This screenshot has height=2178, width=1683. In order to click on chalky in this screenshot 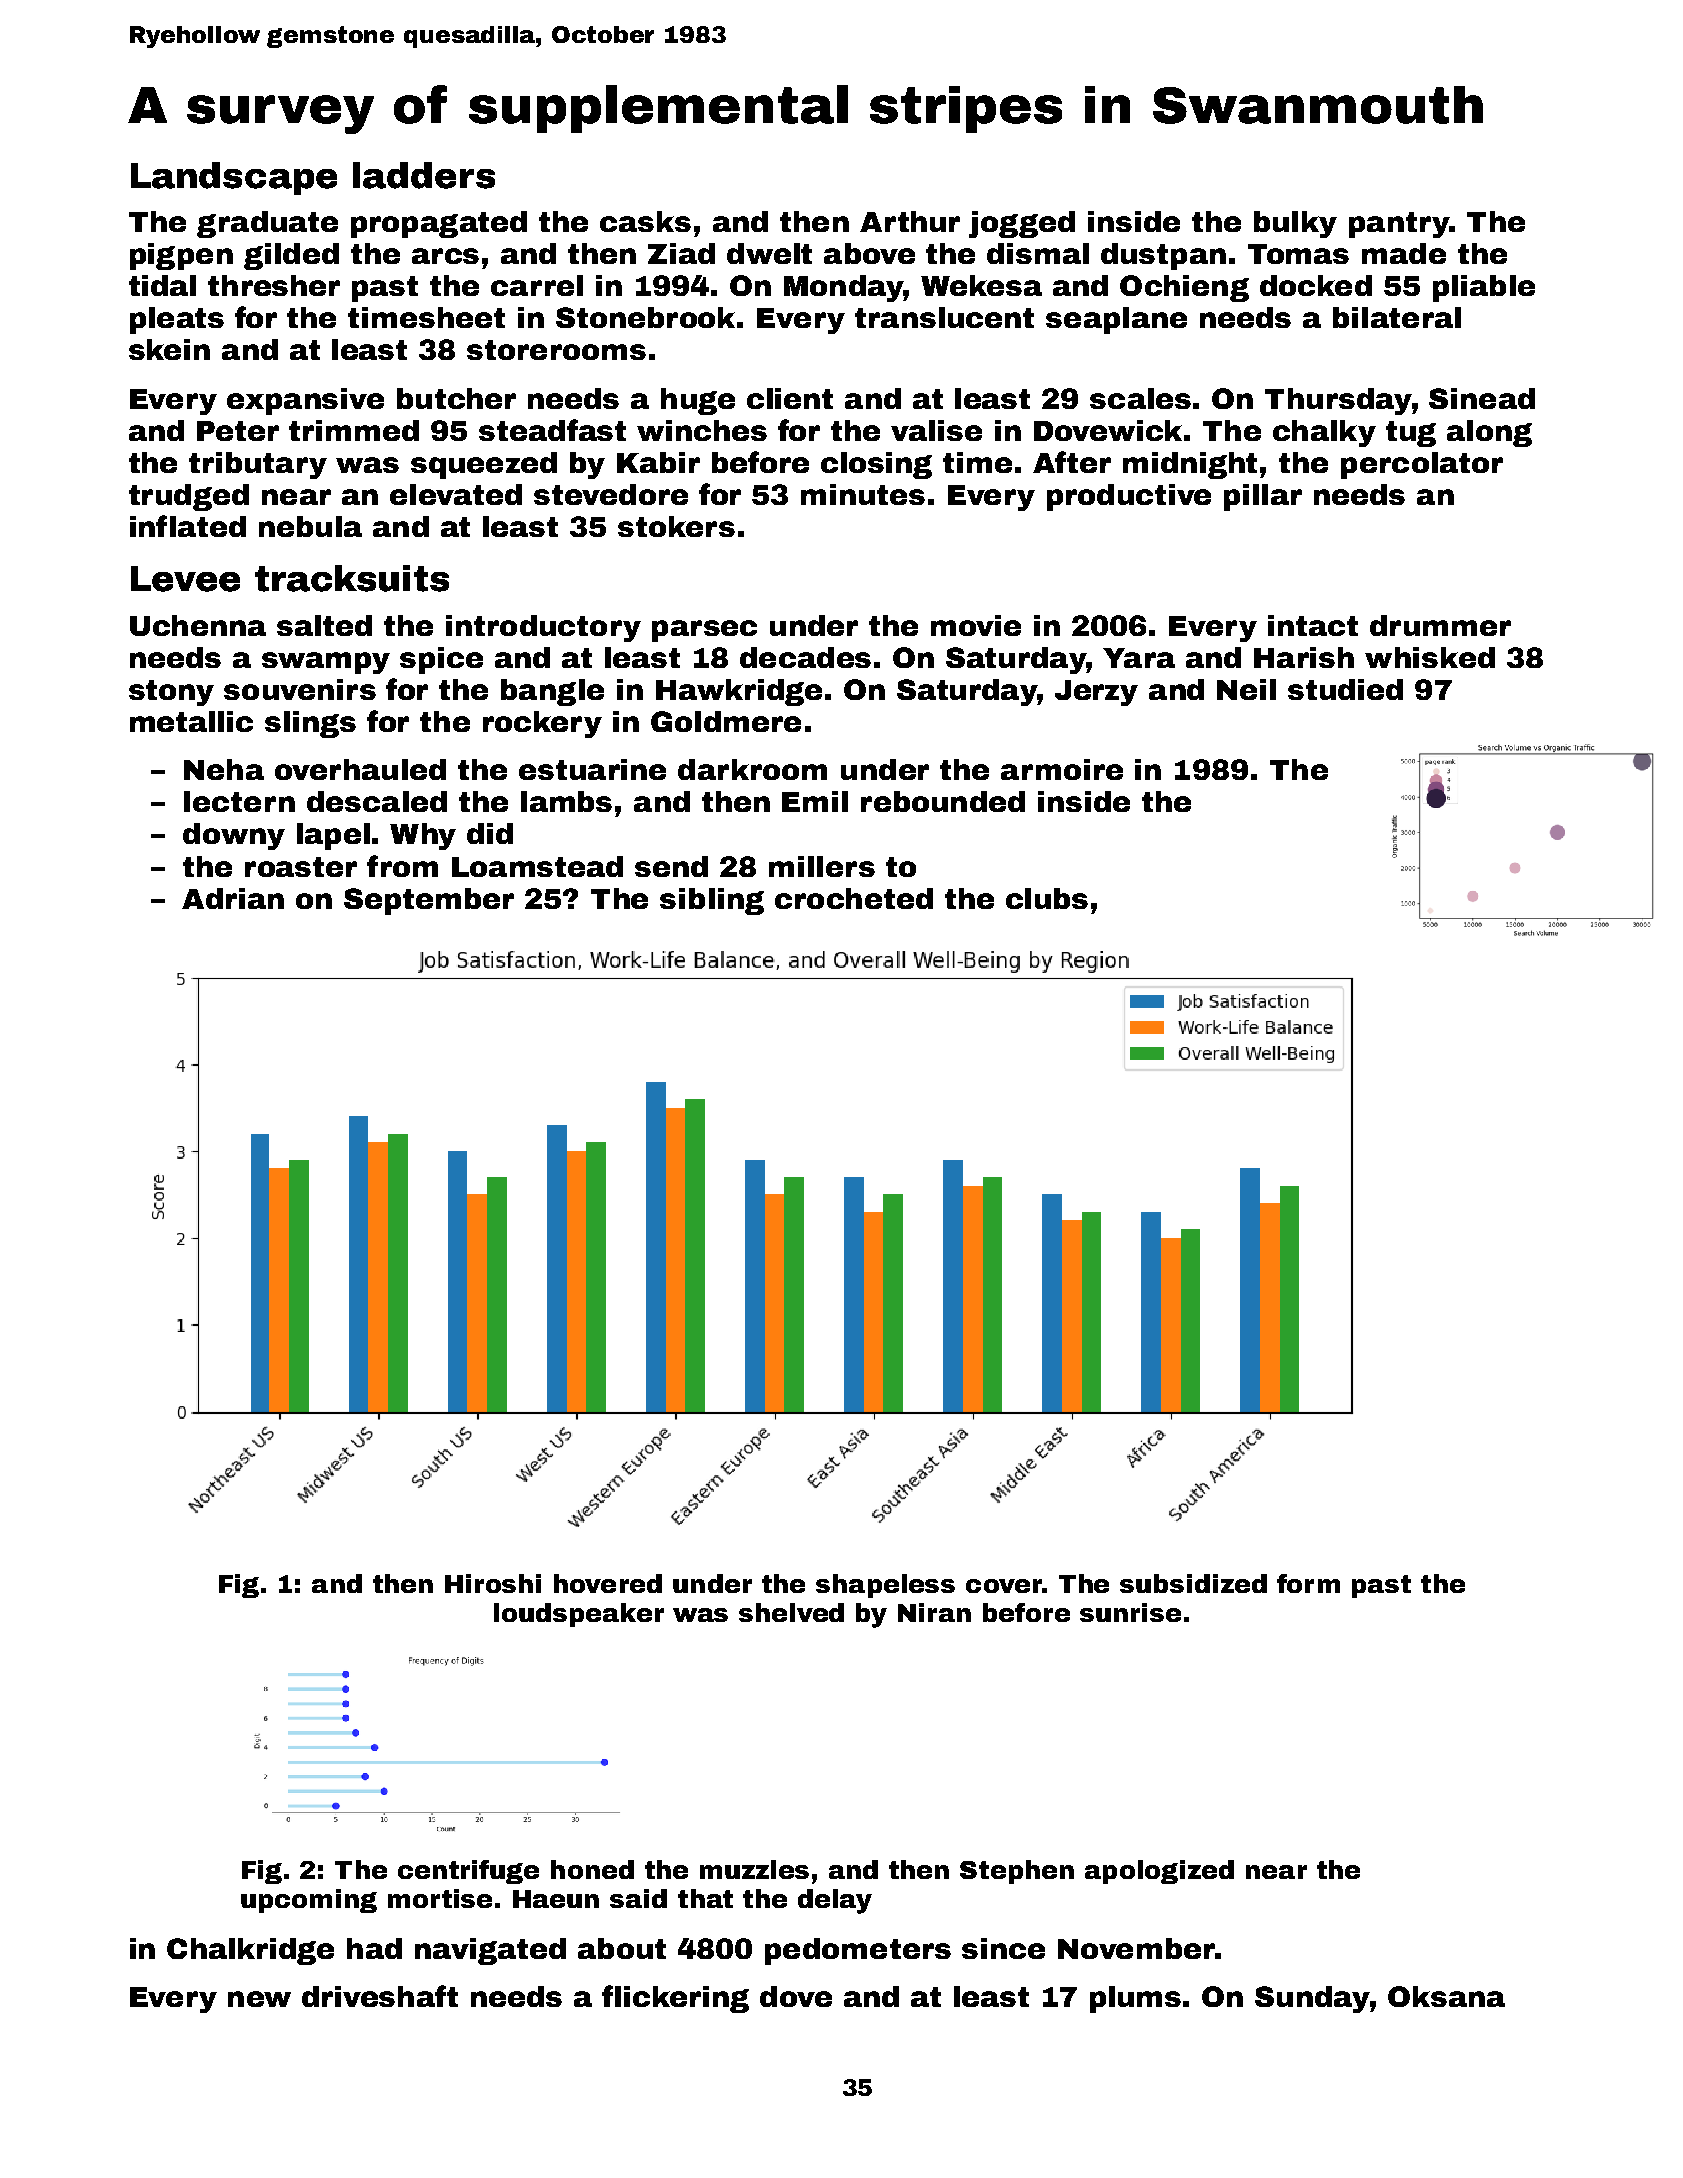, I will do `click(1324, 433)`.
